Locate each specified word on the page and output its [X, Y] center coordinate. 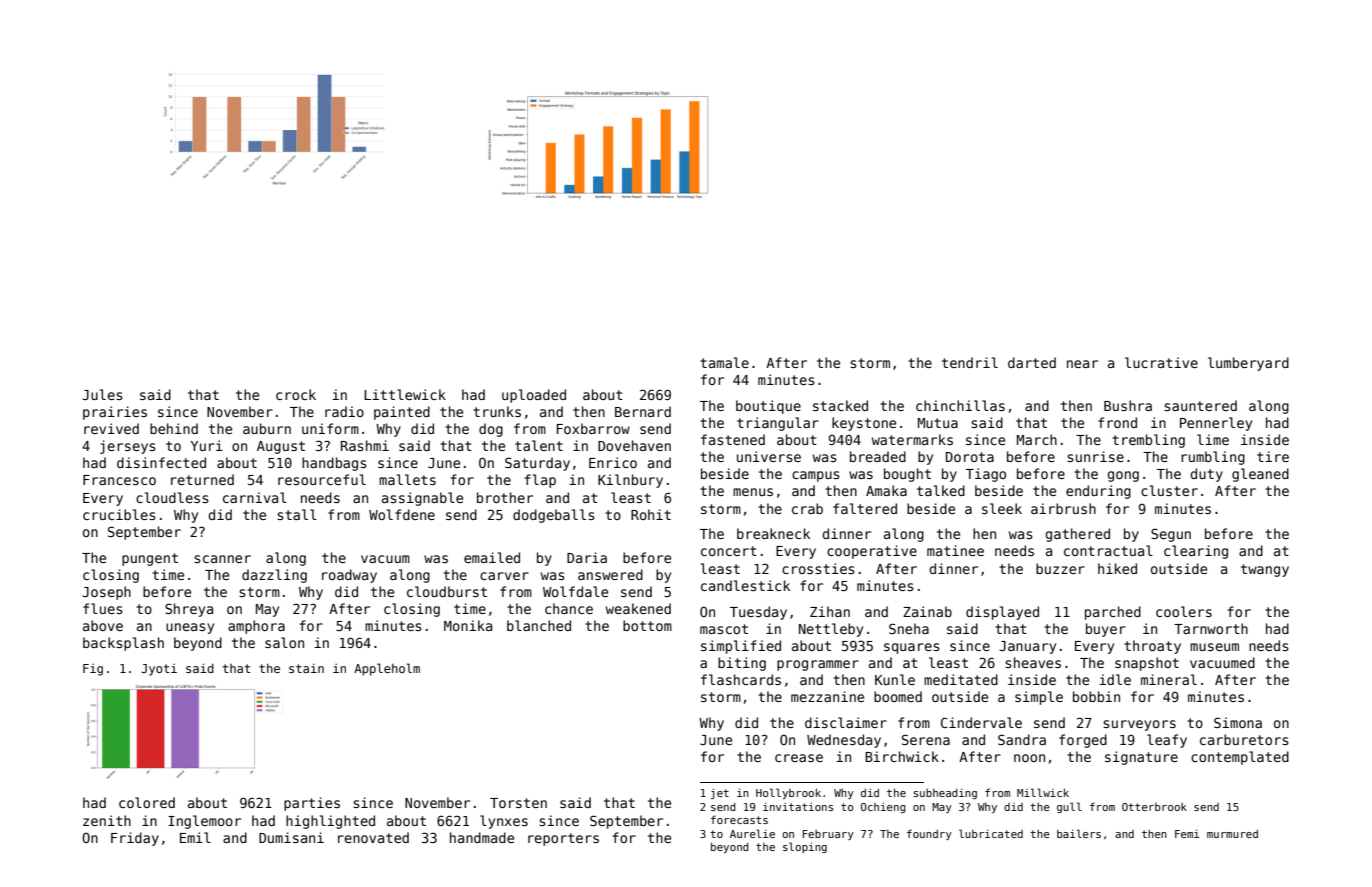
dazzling [274, 576]
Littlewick [405, 394]
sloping [805, 847]
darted [1032, 362]
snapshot [1147, 664]
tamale [724, 362]
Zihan [830, 611]
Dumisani [291, 837]
